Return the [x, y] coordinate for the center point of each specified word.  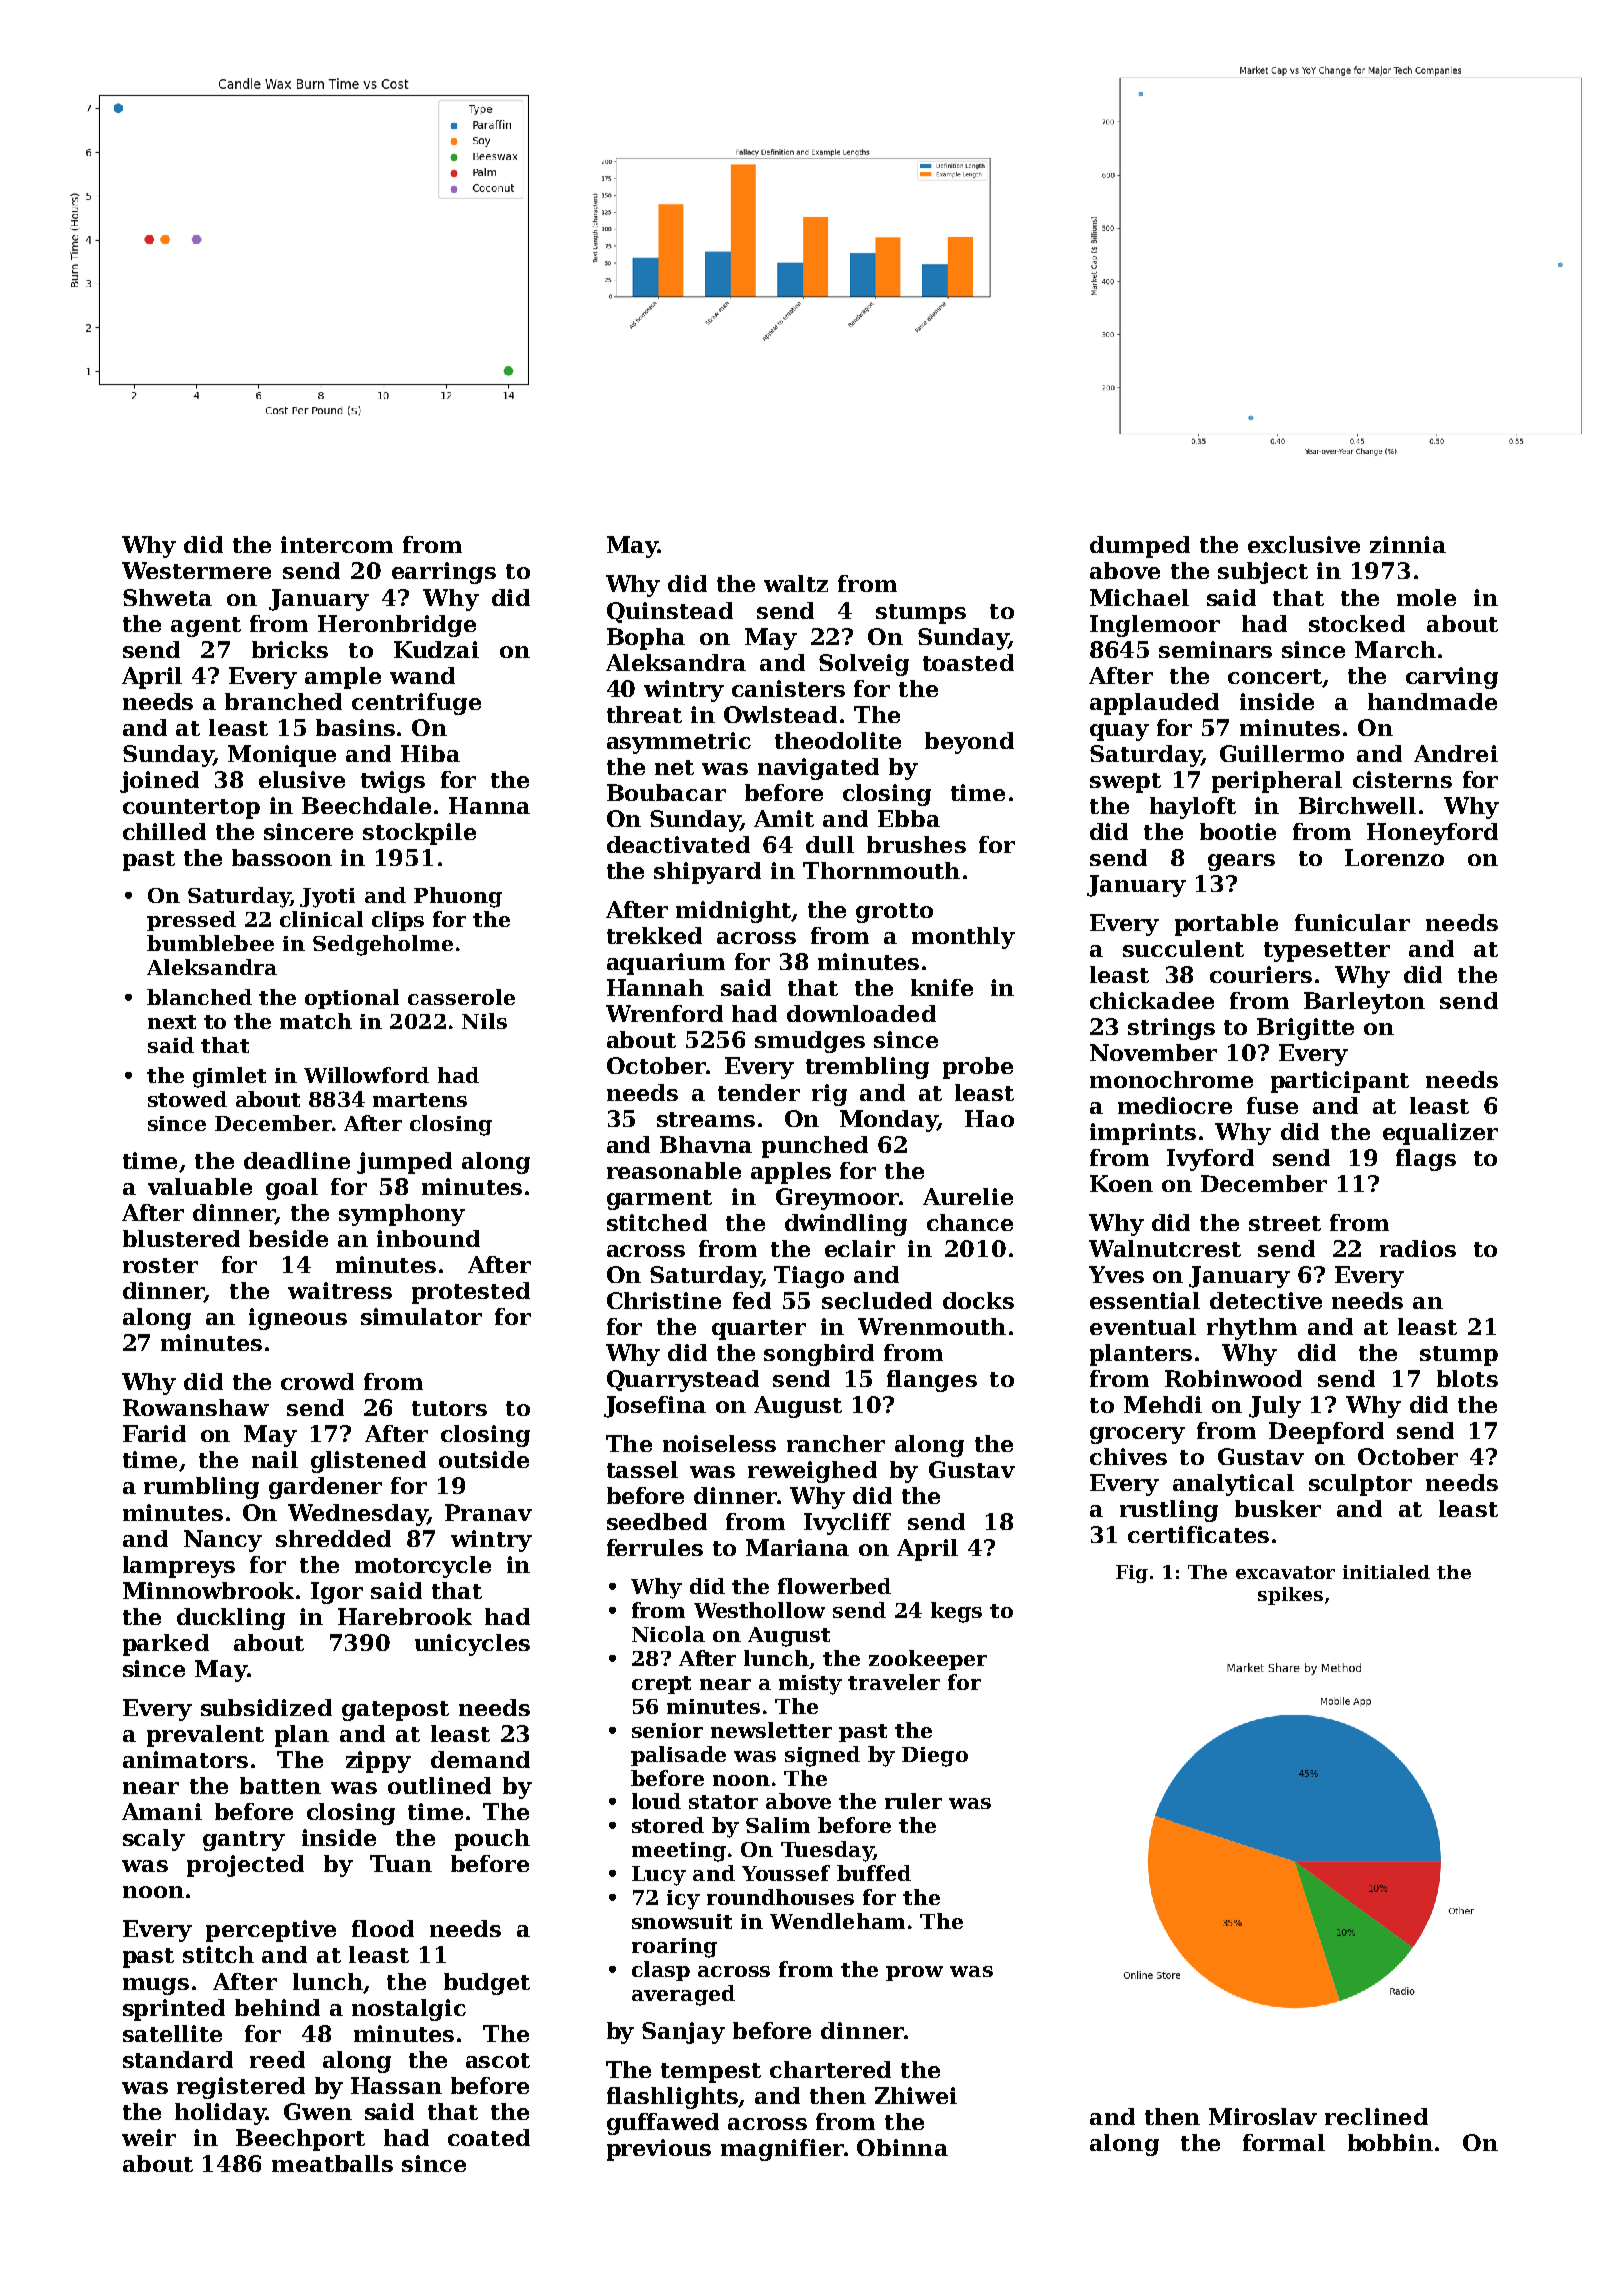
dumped [1140, 547]
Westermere [196, 570]
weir [149, 2137]
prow [914, 1973]
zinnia [1408, 544]
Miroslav [1263, 2116]
